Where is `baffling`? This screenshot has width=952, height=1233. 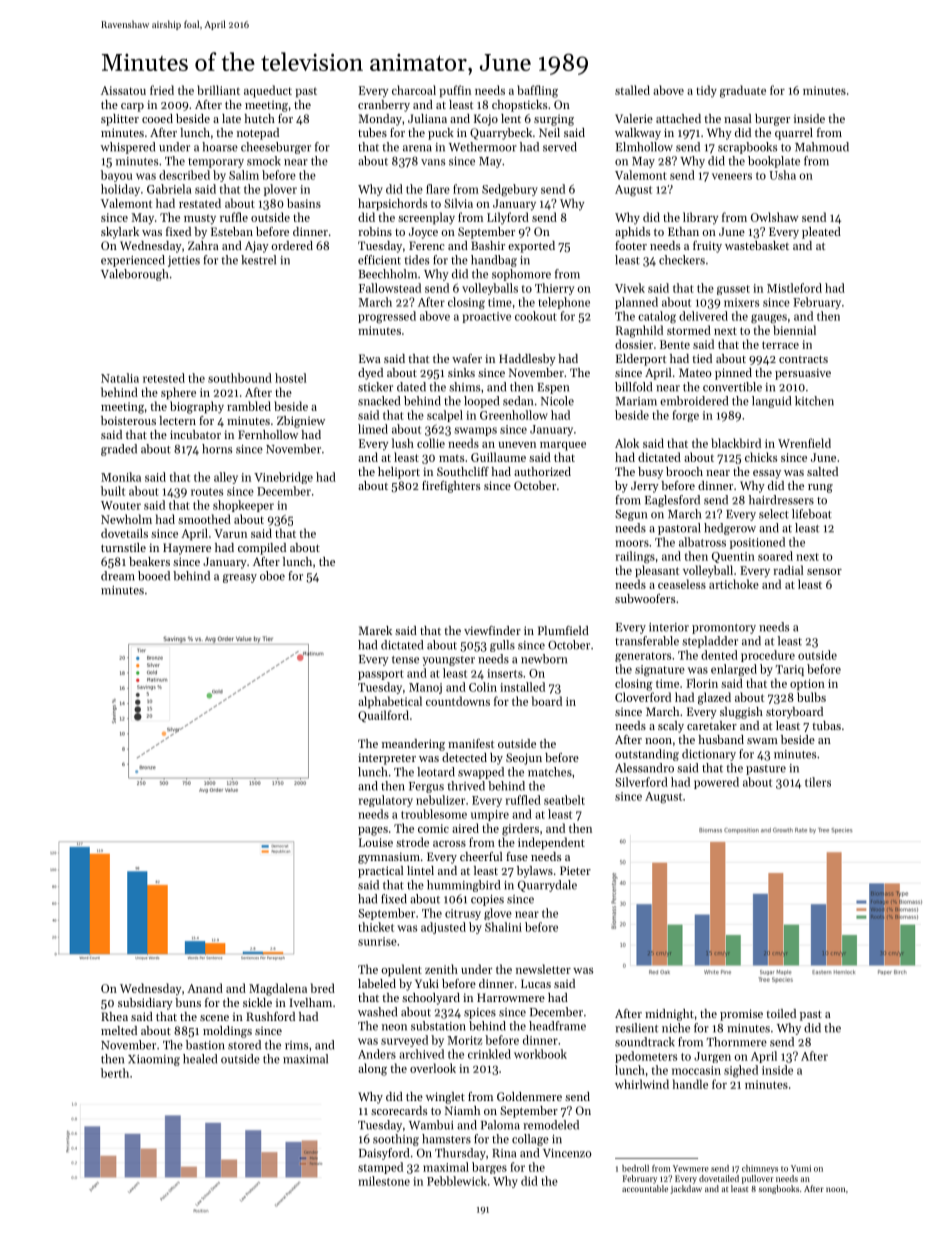
baffling is located at coordinates (537, 91).
